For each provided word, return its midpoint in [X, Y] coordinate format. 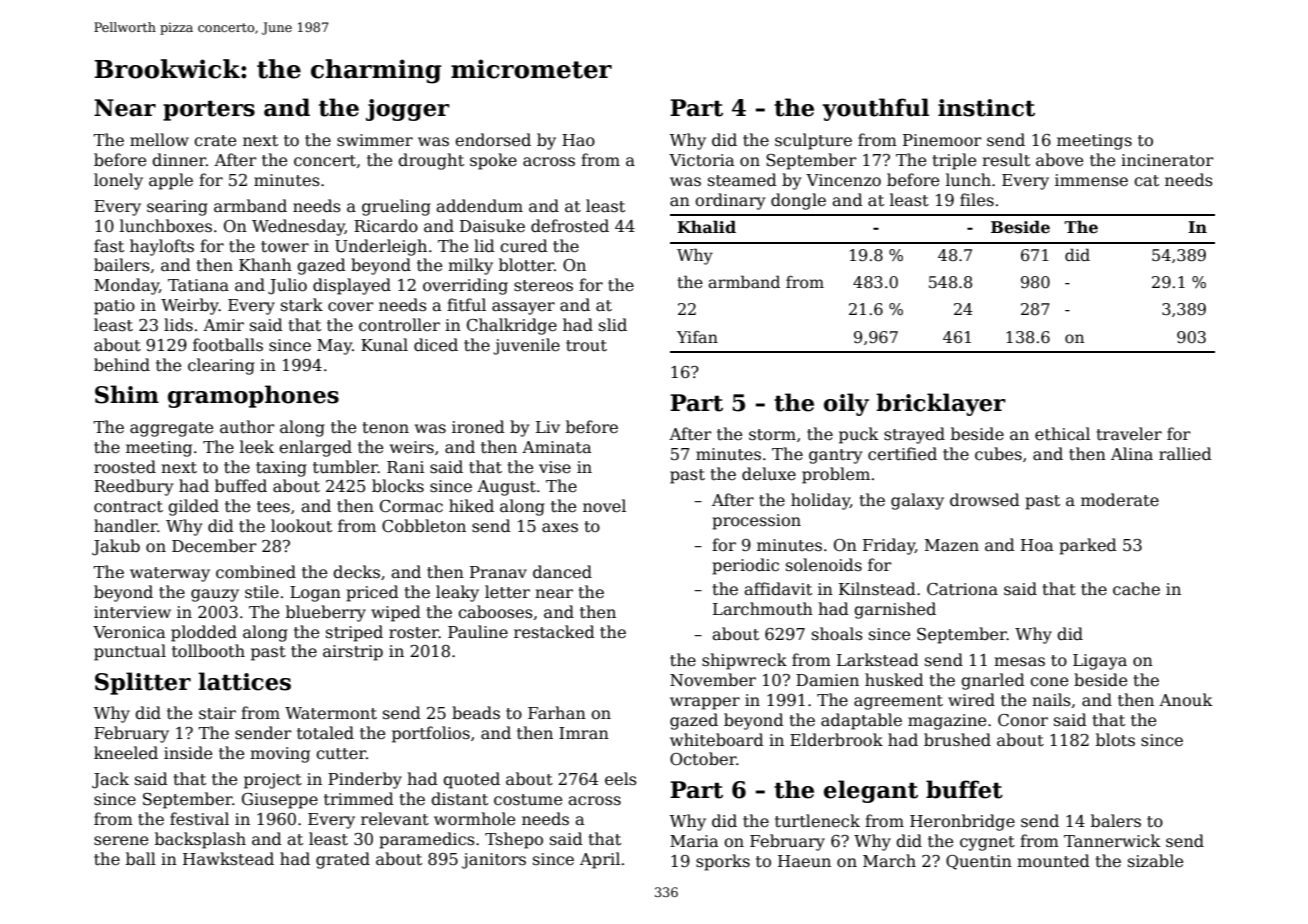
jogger [408, 110]
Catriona [962, 589]
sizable [1155, 861]
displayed [352, 286]
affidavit [778, 588]
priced [372, 593]
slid [613, 324]
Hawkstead [228, 859]
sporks [723, 862]
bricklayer [941, 404]
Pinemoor [942, 140]
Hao [578, 140]
